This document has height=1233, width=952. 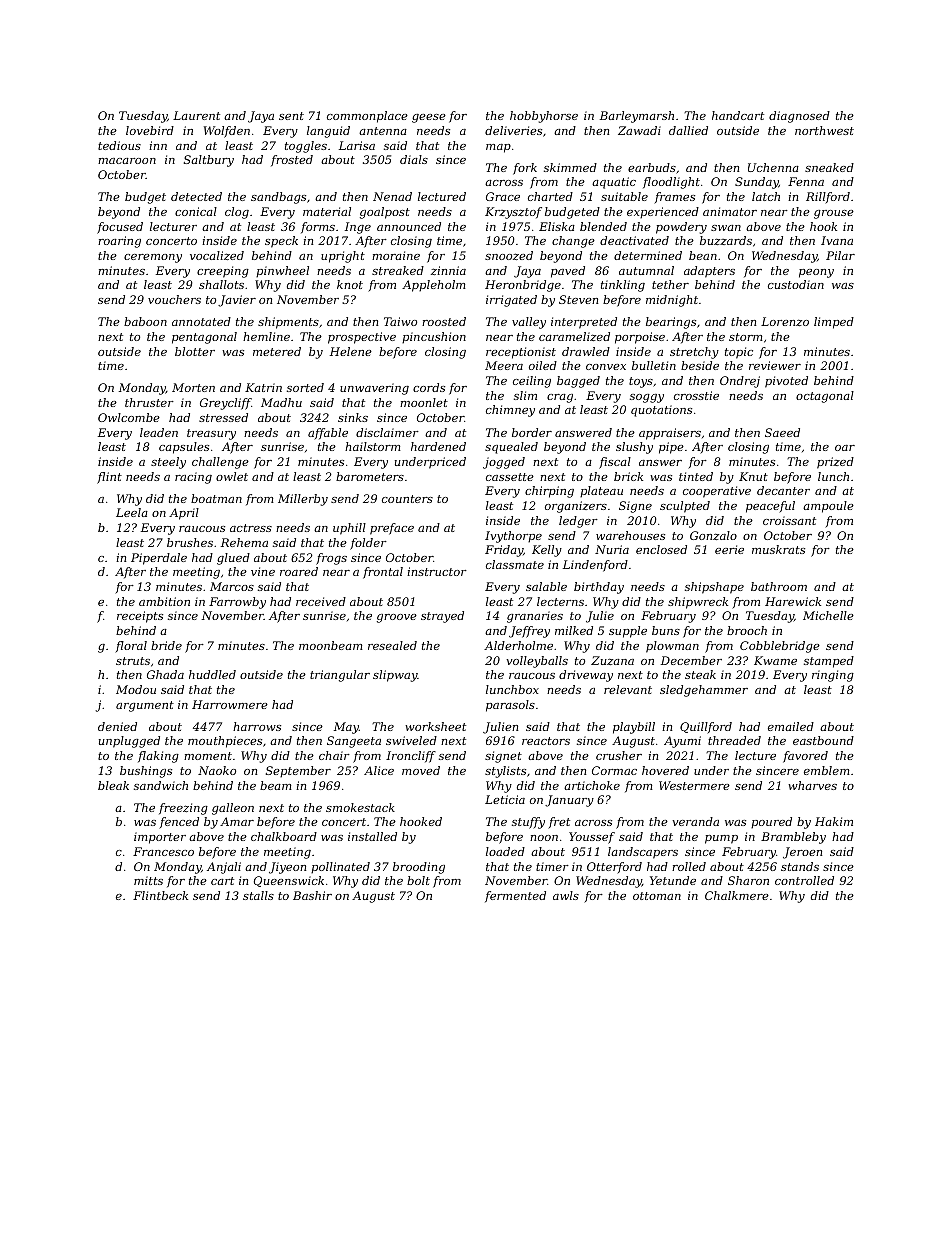 I want to click on Greycliff, so click(x=226, y=404).
